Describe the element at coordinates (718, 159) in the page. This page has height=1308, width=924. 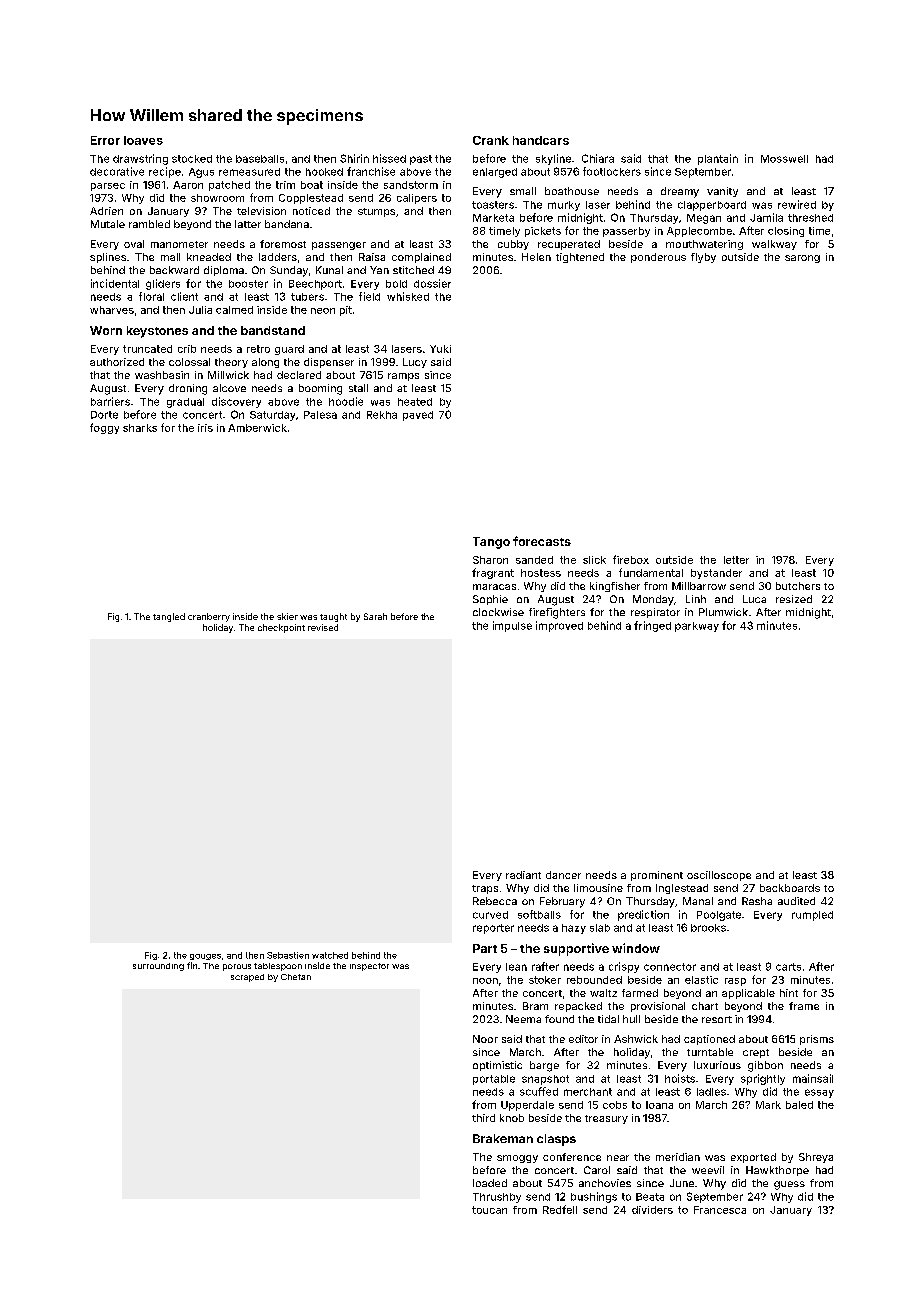
I see `plantain` at that location.
